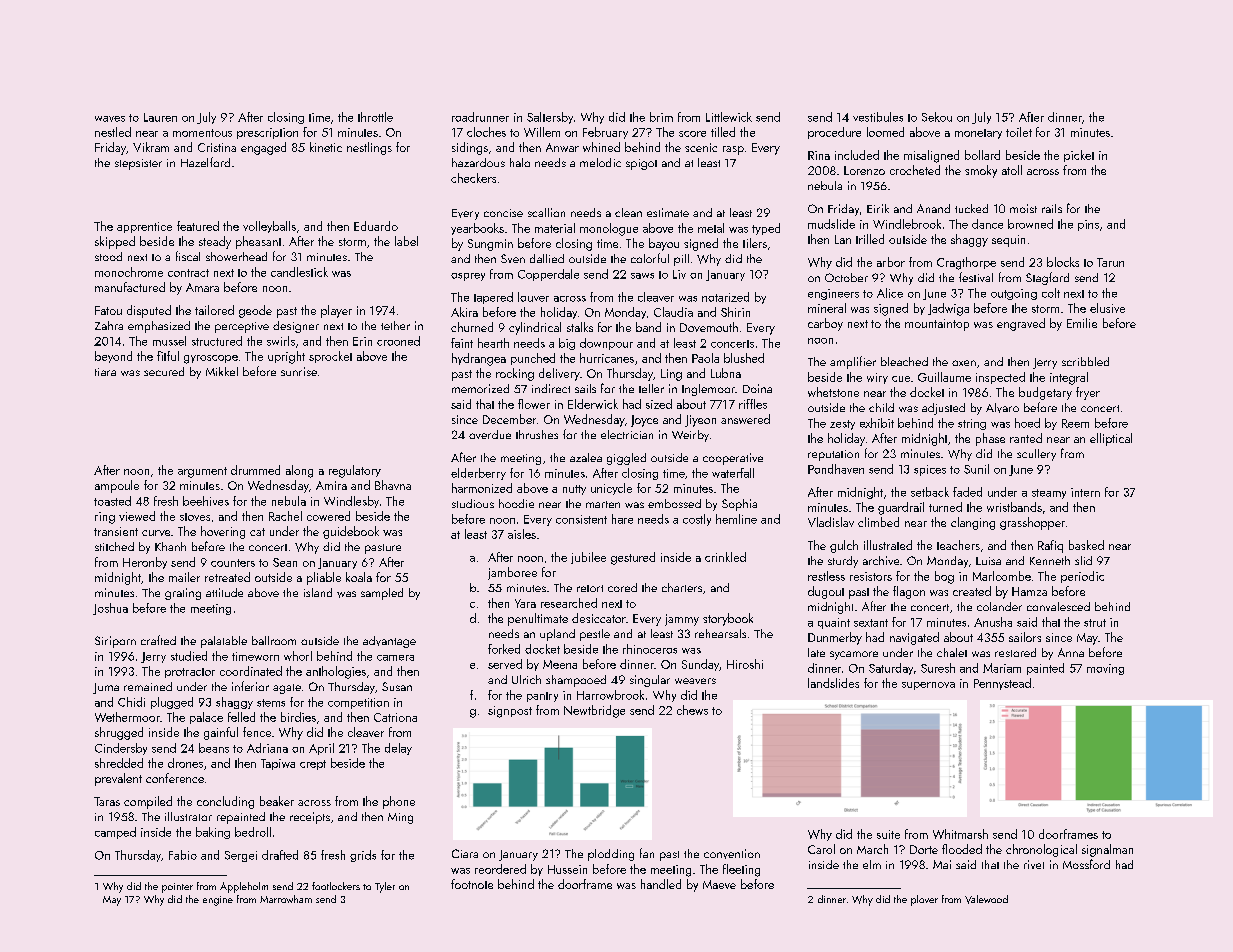  I want to click on receipts, so click(310, 818).
